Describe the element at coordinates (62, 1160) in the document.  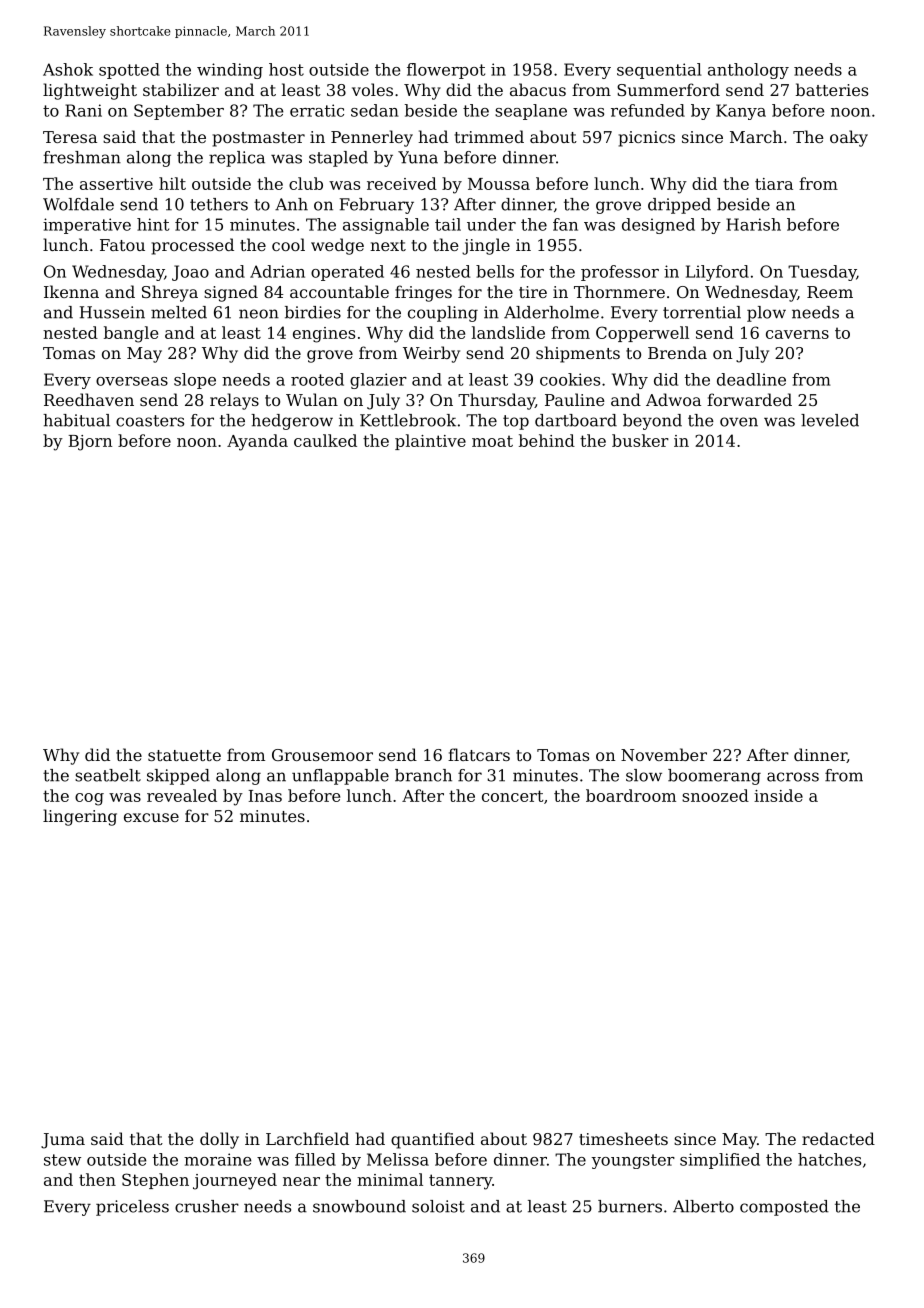
I see `stew` at that location.
